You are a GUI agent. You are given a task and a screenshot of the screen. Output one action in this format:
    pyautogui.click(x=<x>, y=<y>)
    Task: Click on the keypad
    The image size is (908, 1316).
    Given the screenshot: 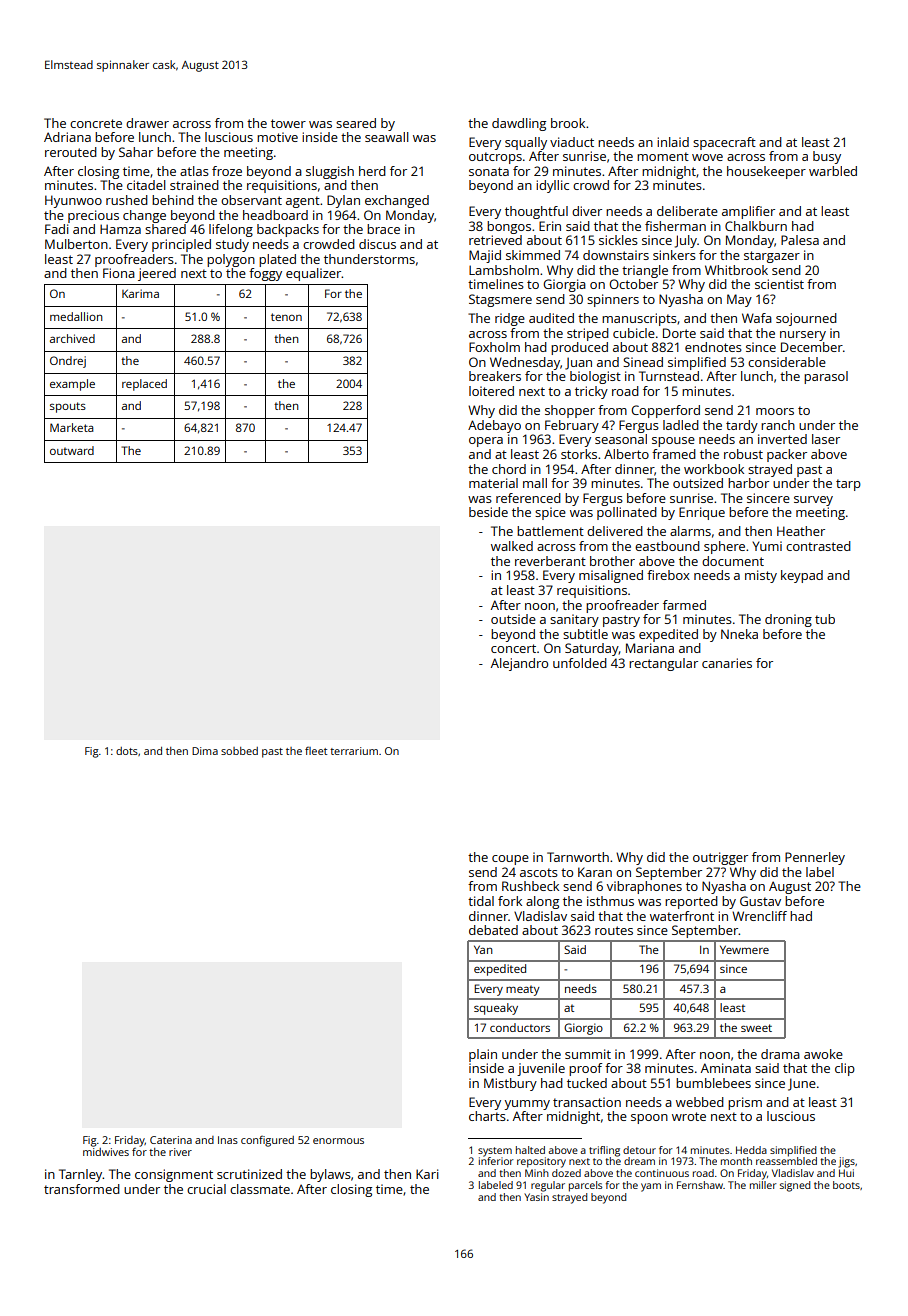 What is the action you would take?
    pyautogui.click(x=802, y=576)
